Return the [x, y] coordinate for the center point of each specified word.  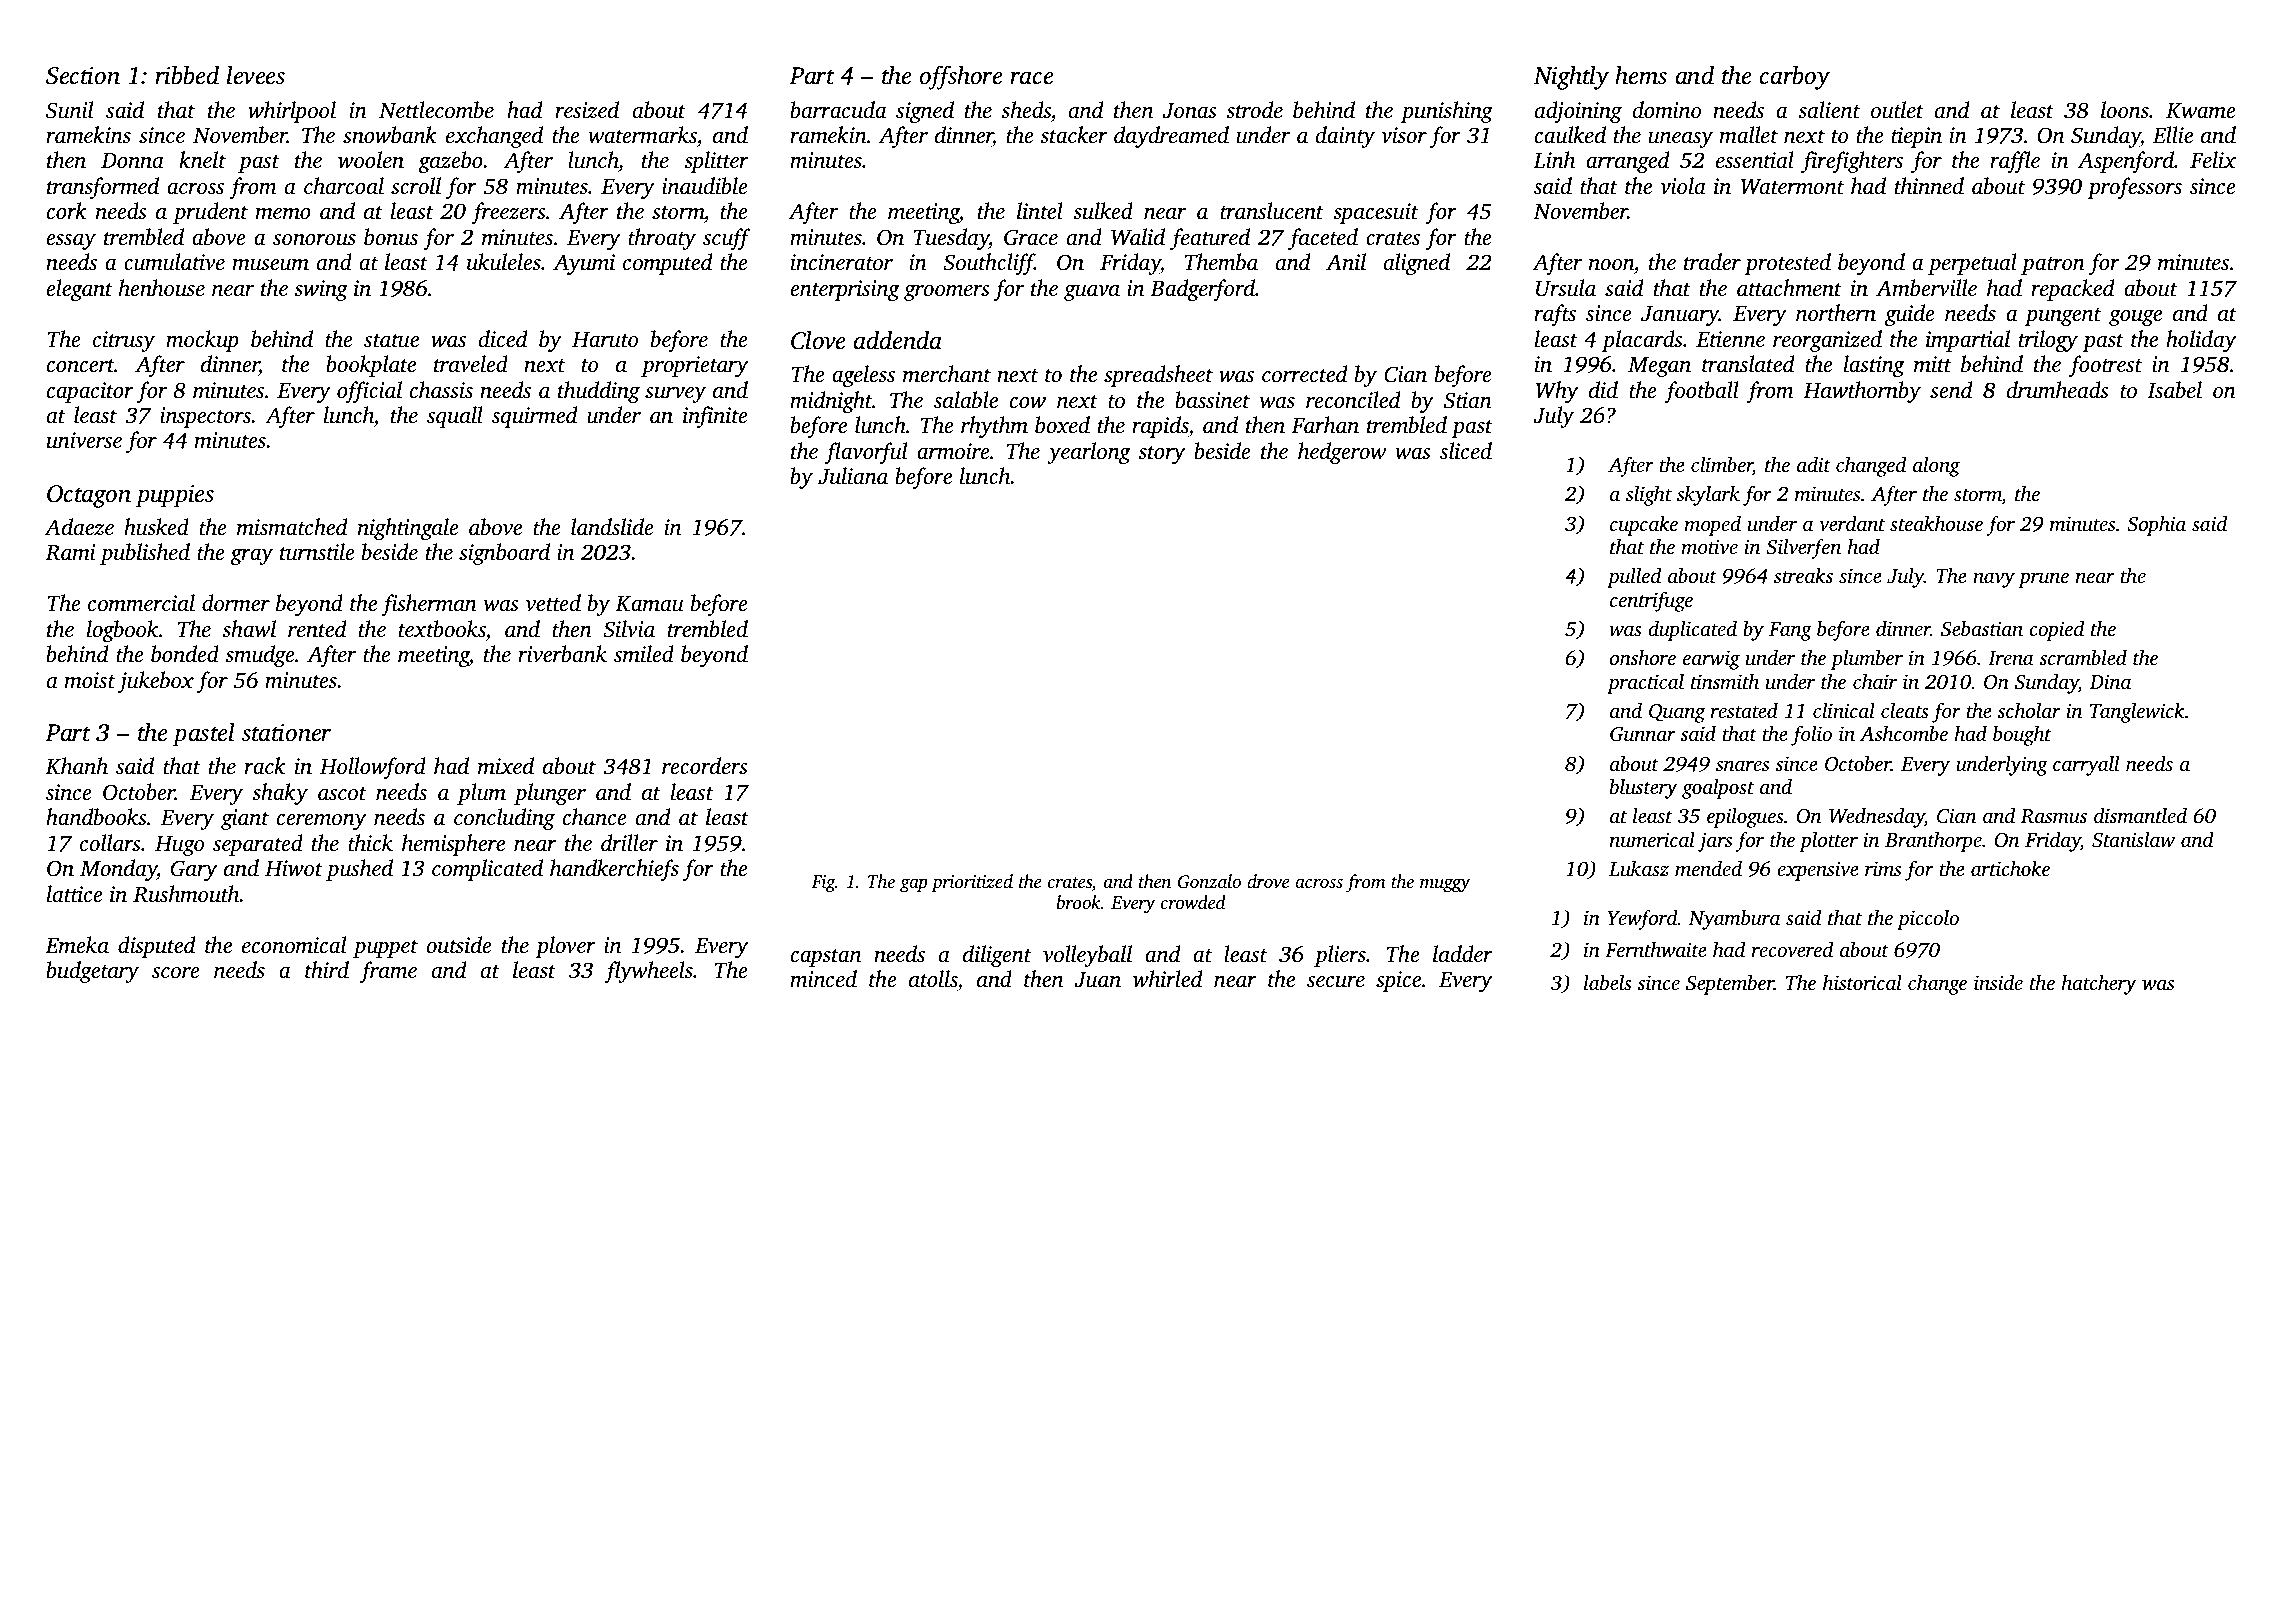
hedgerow [1342, 453]
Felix [2213, 159]
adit [1814, 464]
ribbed [187, 75]
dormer [236, 602]
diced [502, 338]
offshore [961, 78]
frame [388, 972]
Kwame [2201, 111]
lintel [1040, 210]
